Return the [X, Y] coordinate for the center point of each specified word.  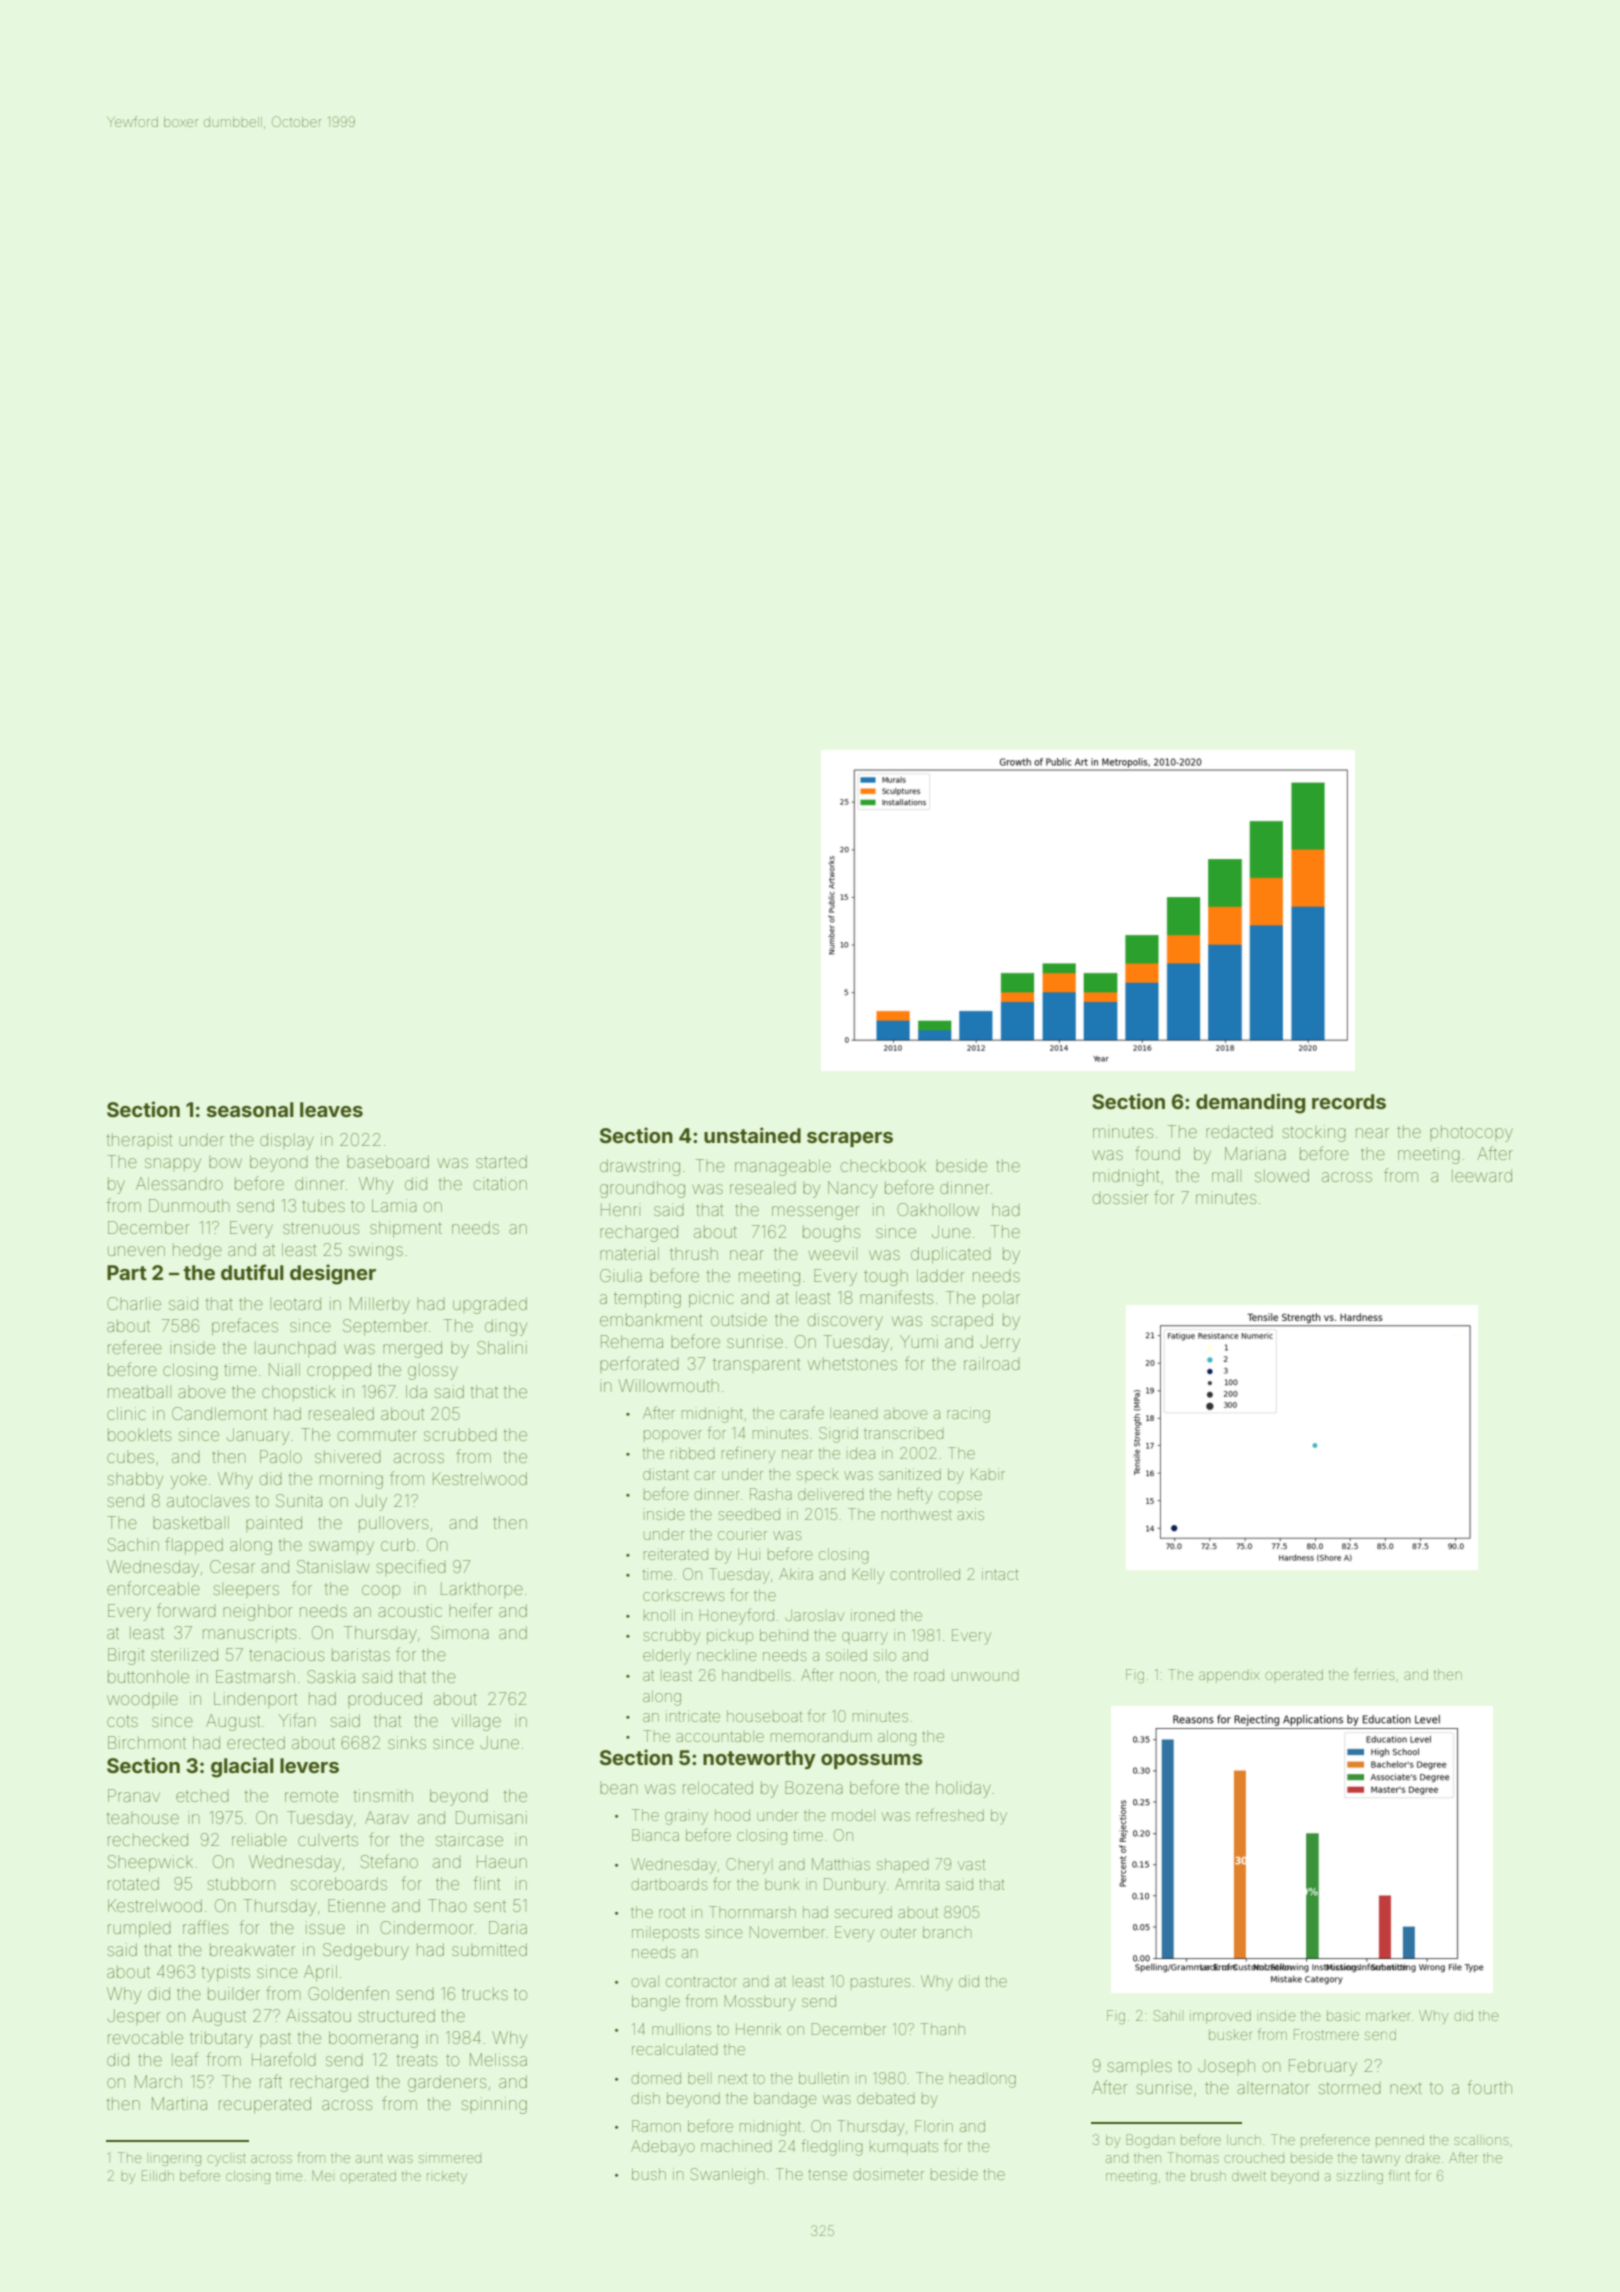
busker [1230, 2034]
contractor [701, 1981]
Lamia [394, 1205]
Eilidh [158, 2175]
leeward [1482, 1175]
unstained [752, 1135]
